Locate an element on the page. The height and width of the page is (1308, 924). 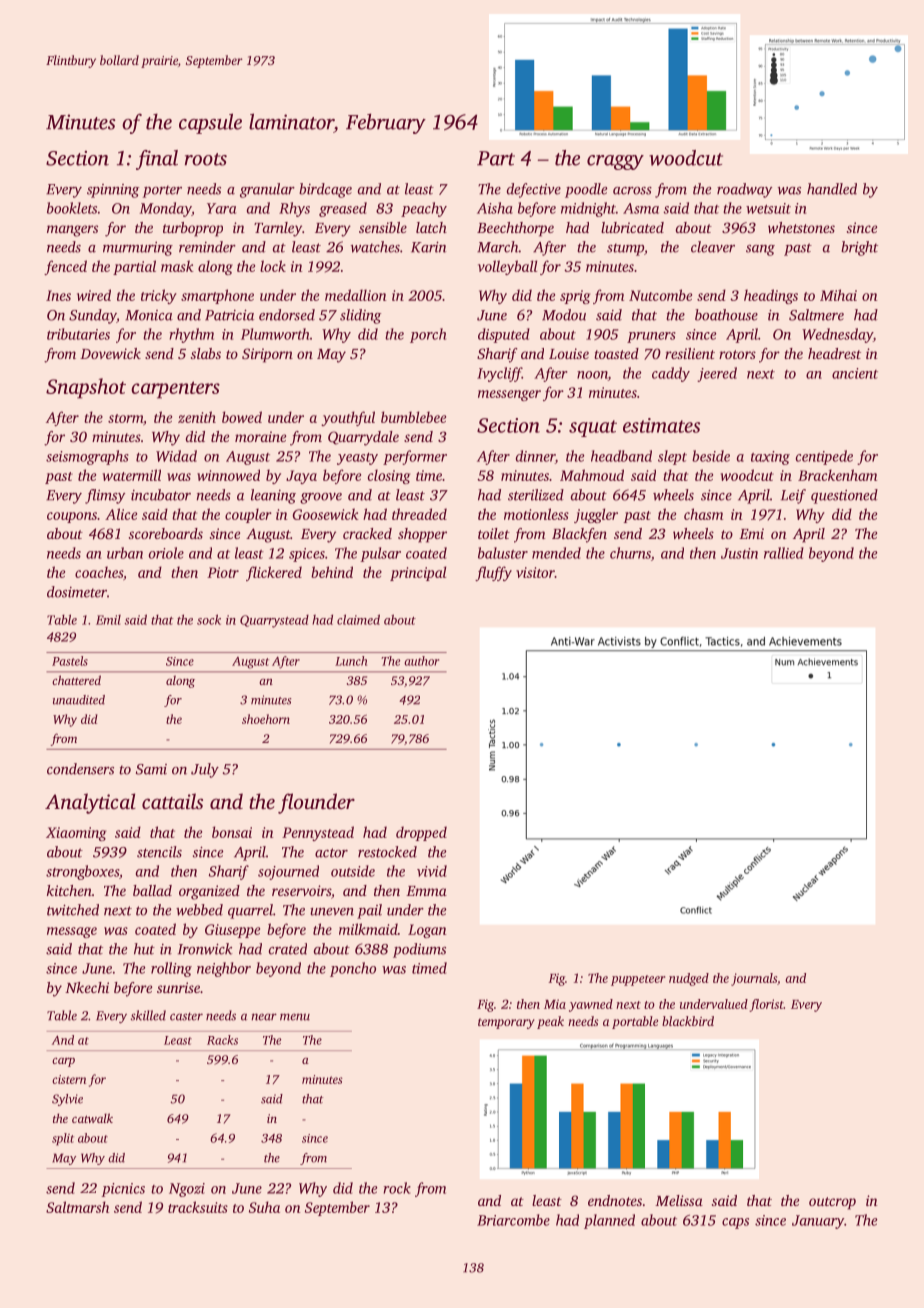
Justin is located at coordinates (739, 553).
